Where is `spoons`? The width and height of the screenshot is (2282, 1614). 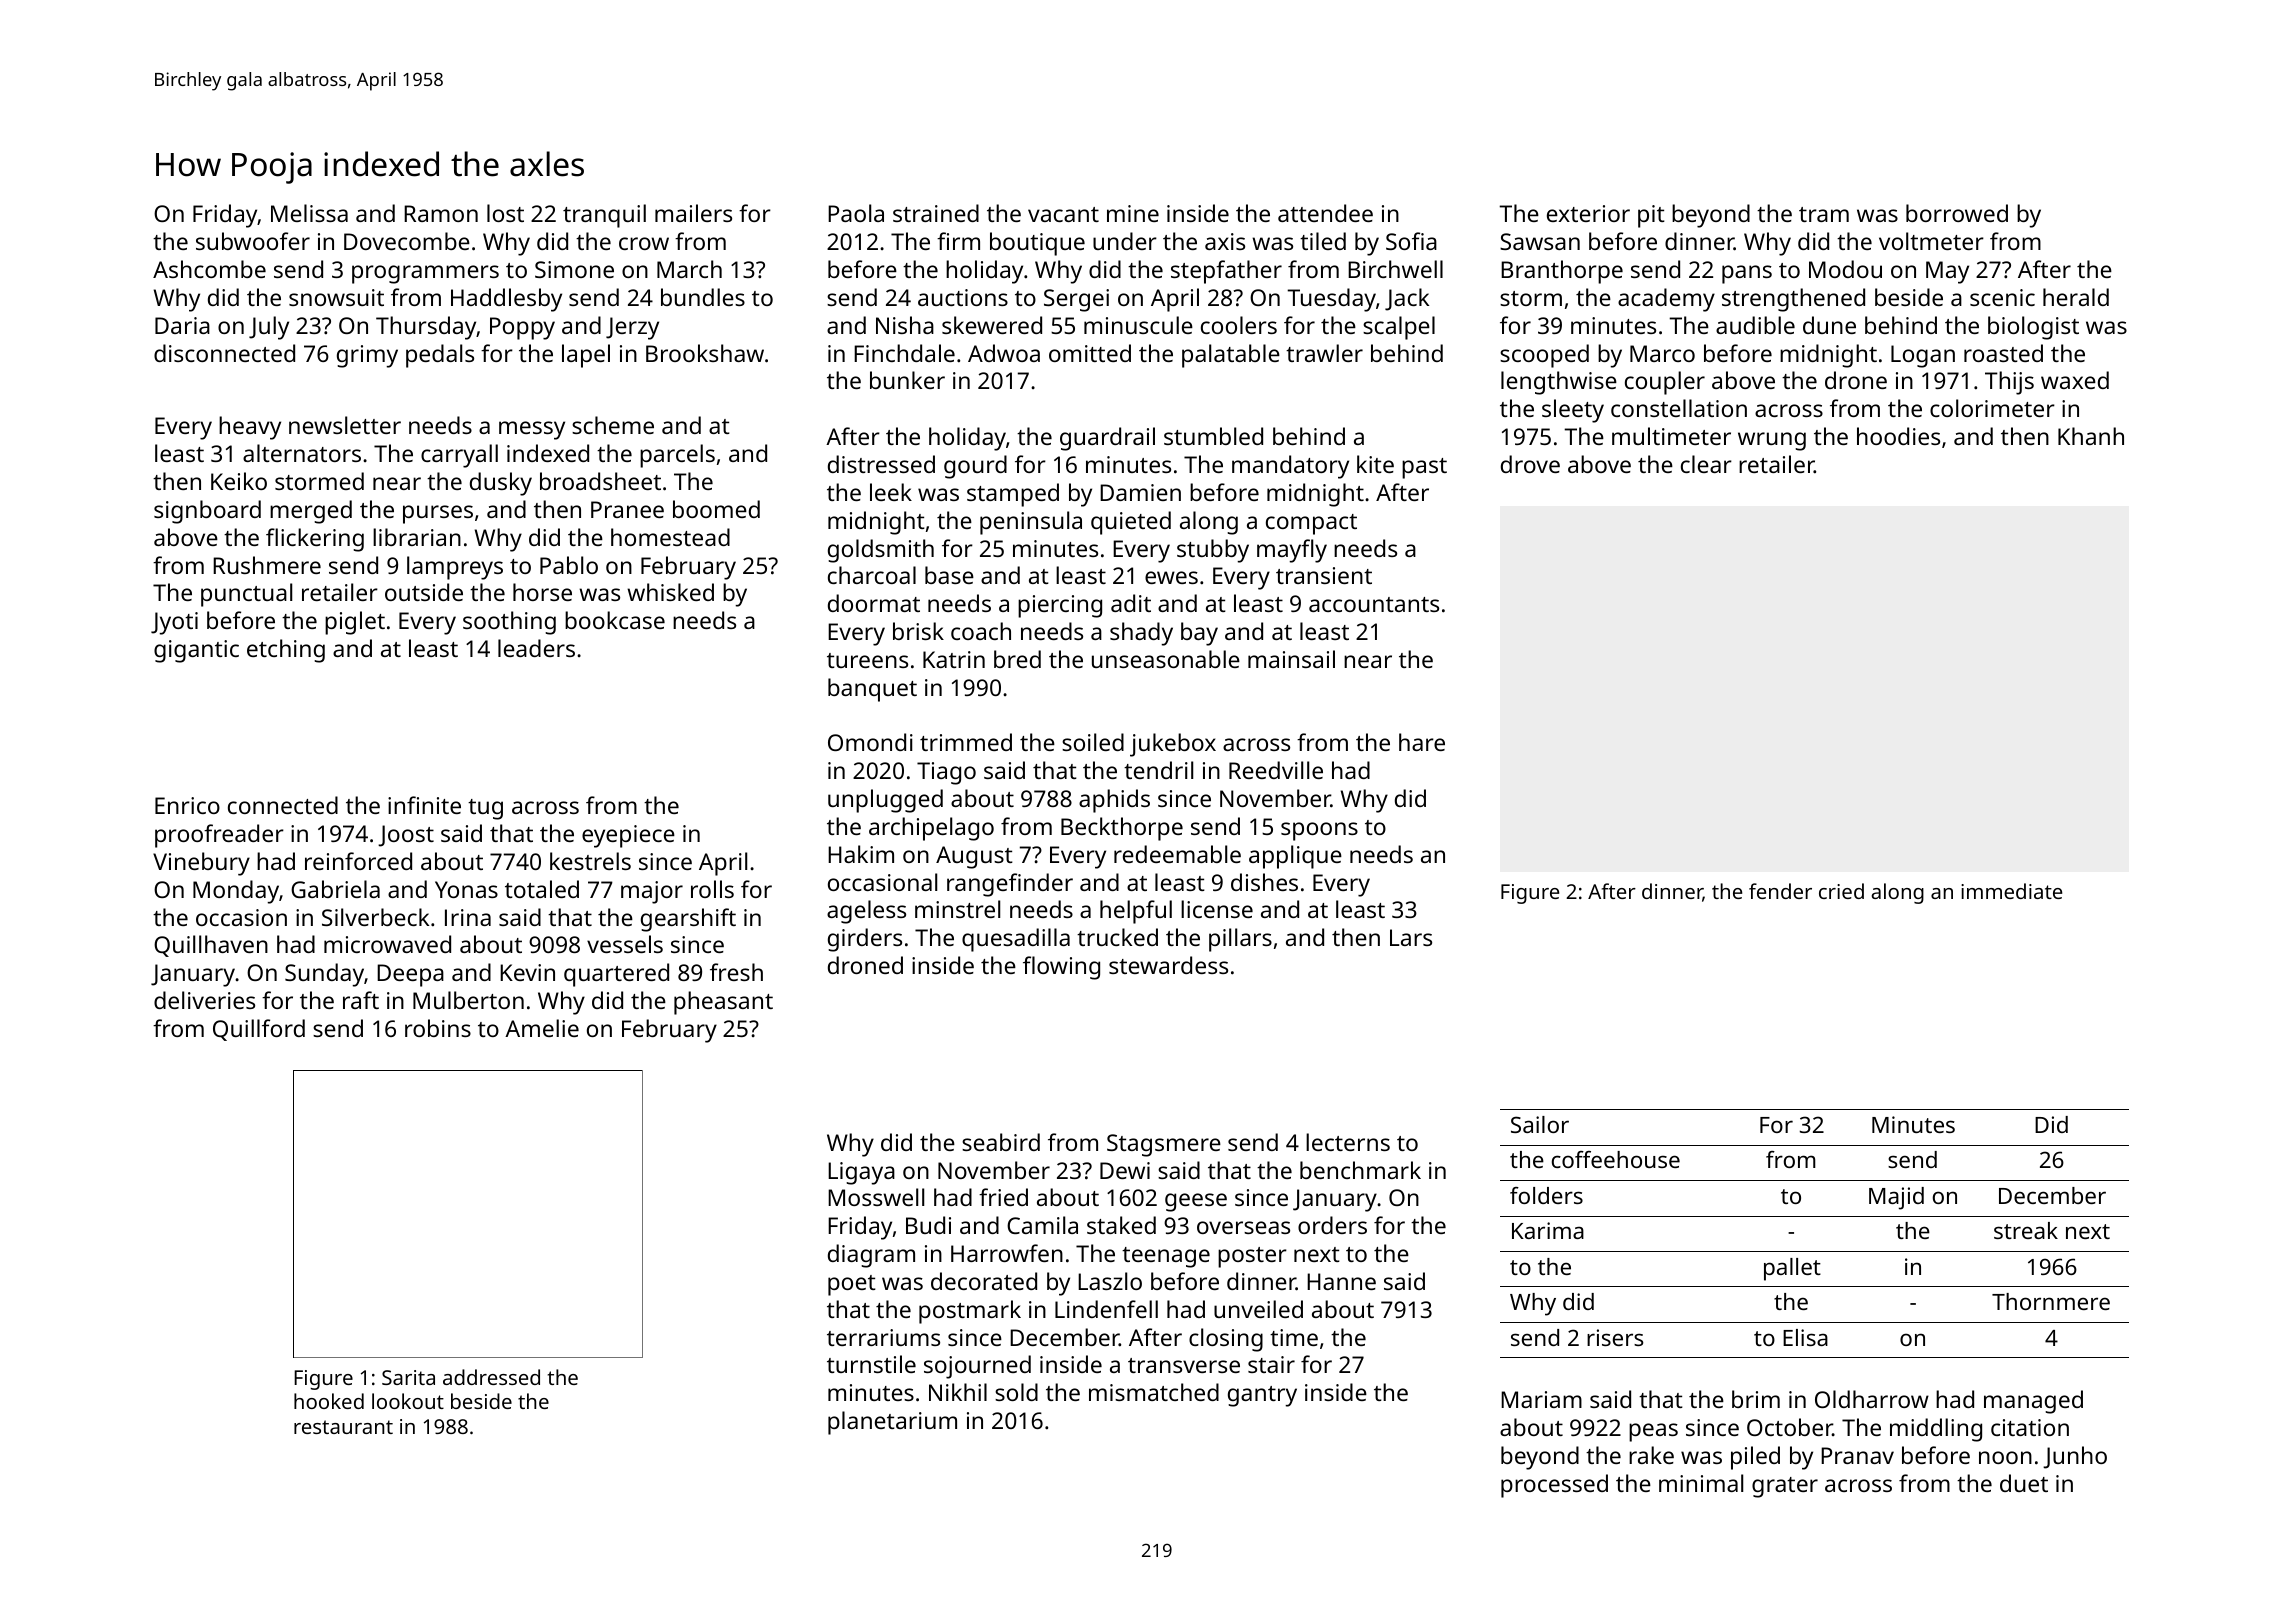
spoons is located at coordinates (1319, 831).
